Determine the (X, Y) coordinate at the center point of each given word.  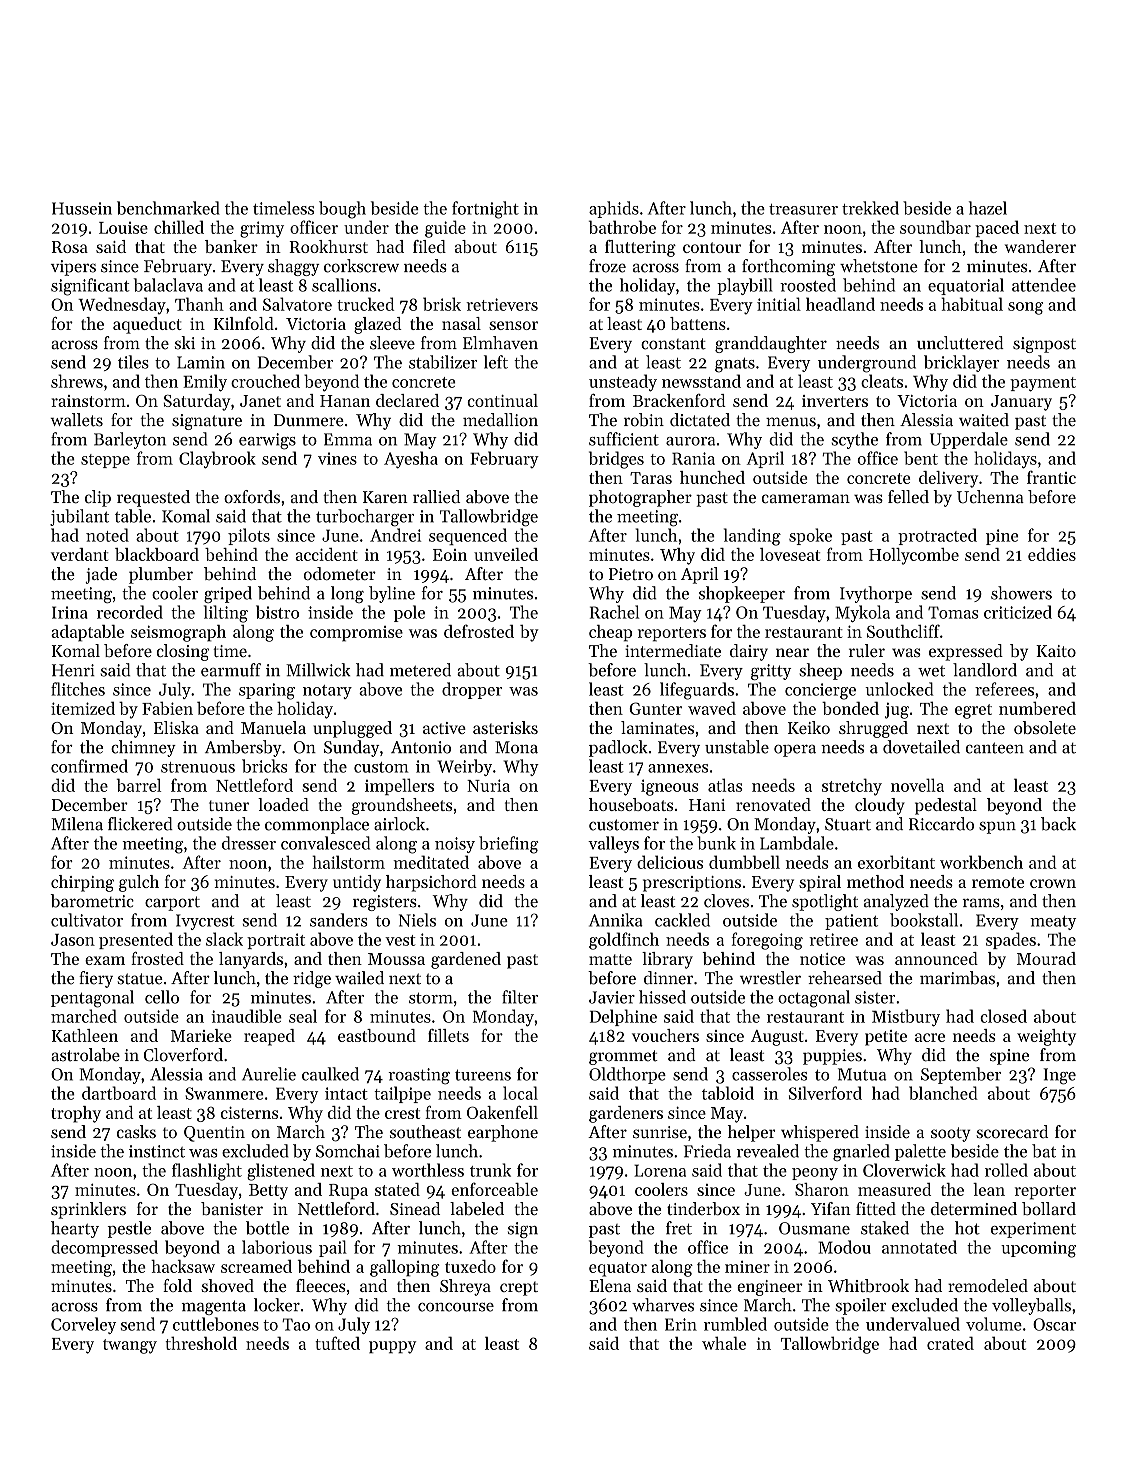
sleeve (392, 343)
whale (724, 1343)
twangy (130, 1346)
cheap (610, 633)
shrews (77, 381)
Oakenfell (502, 1112)
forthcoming (788, 267)
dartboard (119, 1093)
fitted (876, 1208)
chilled (179, 227)
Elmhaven (500, 343)
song (1025, 308)
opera (795, 751)
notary (327, 692)
